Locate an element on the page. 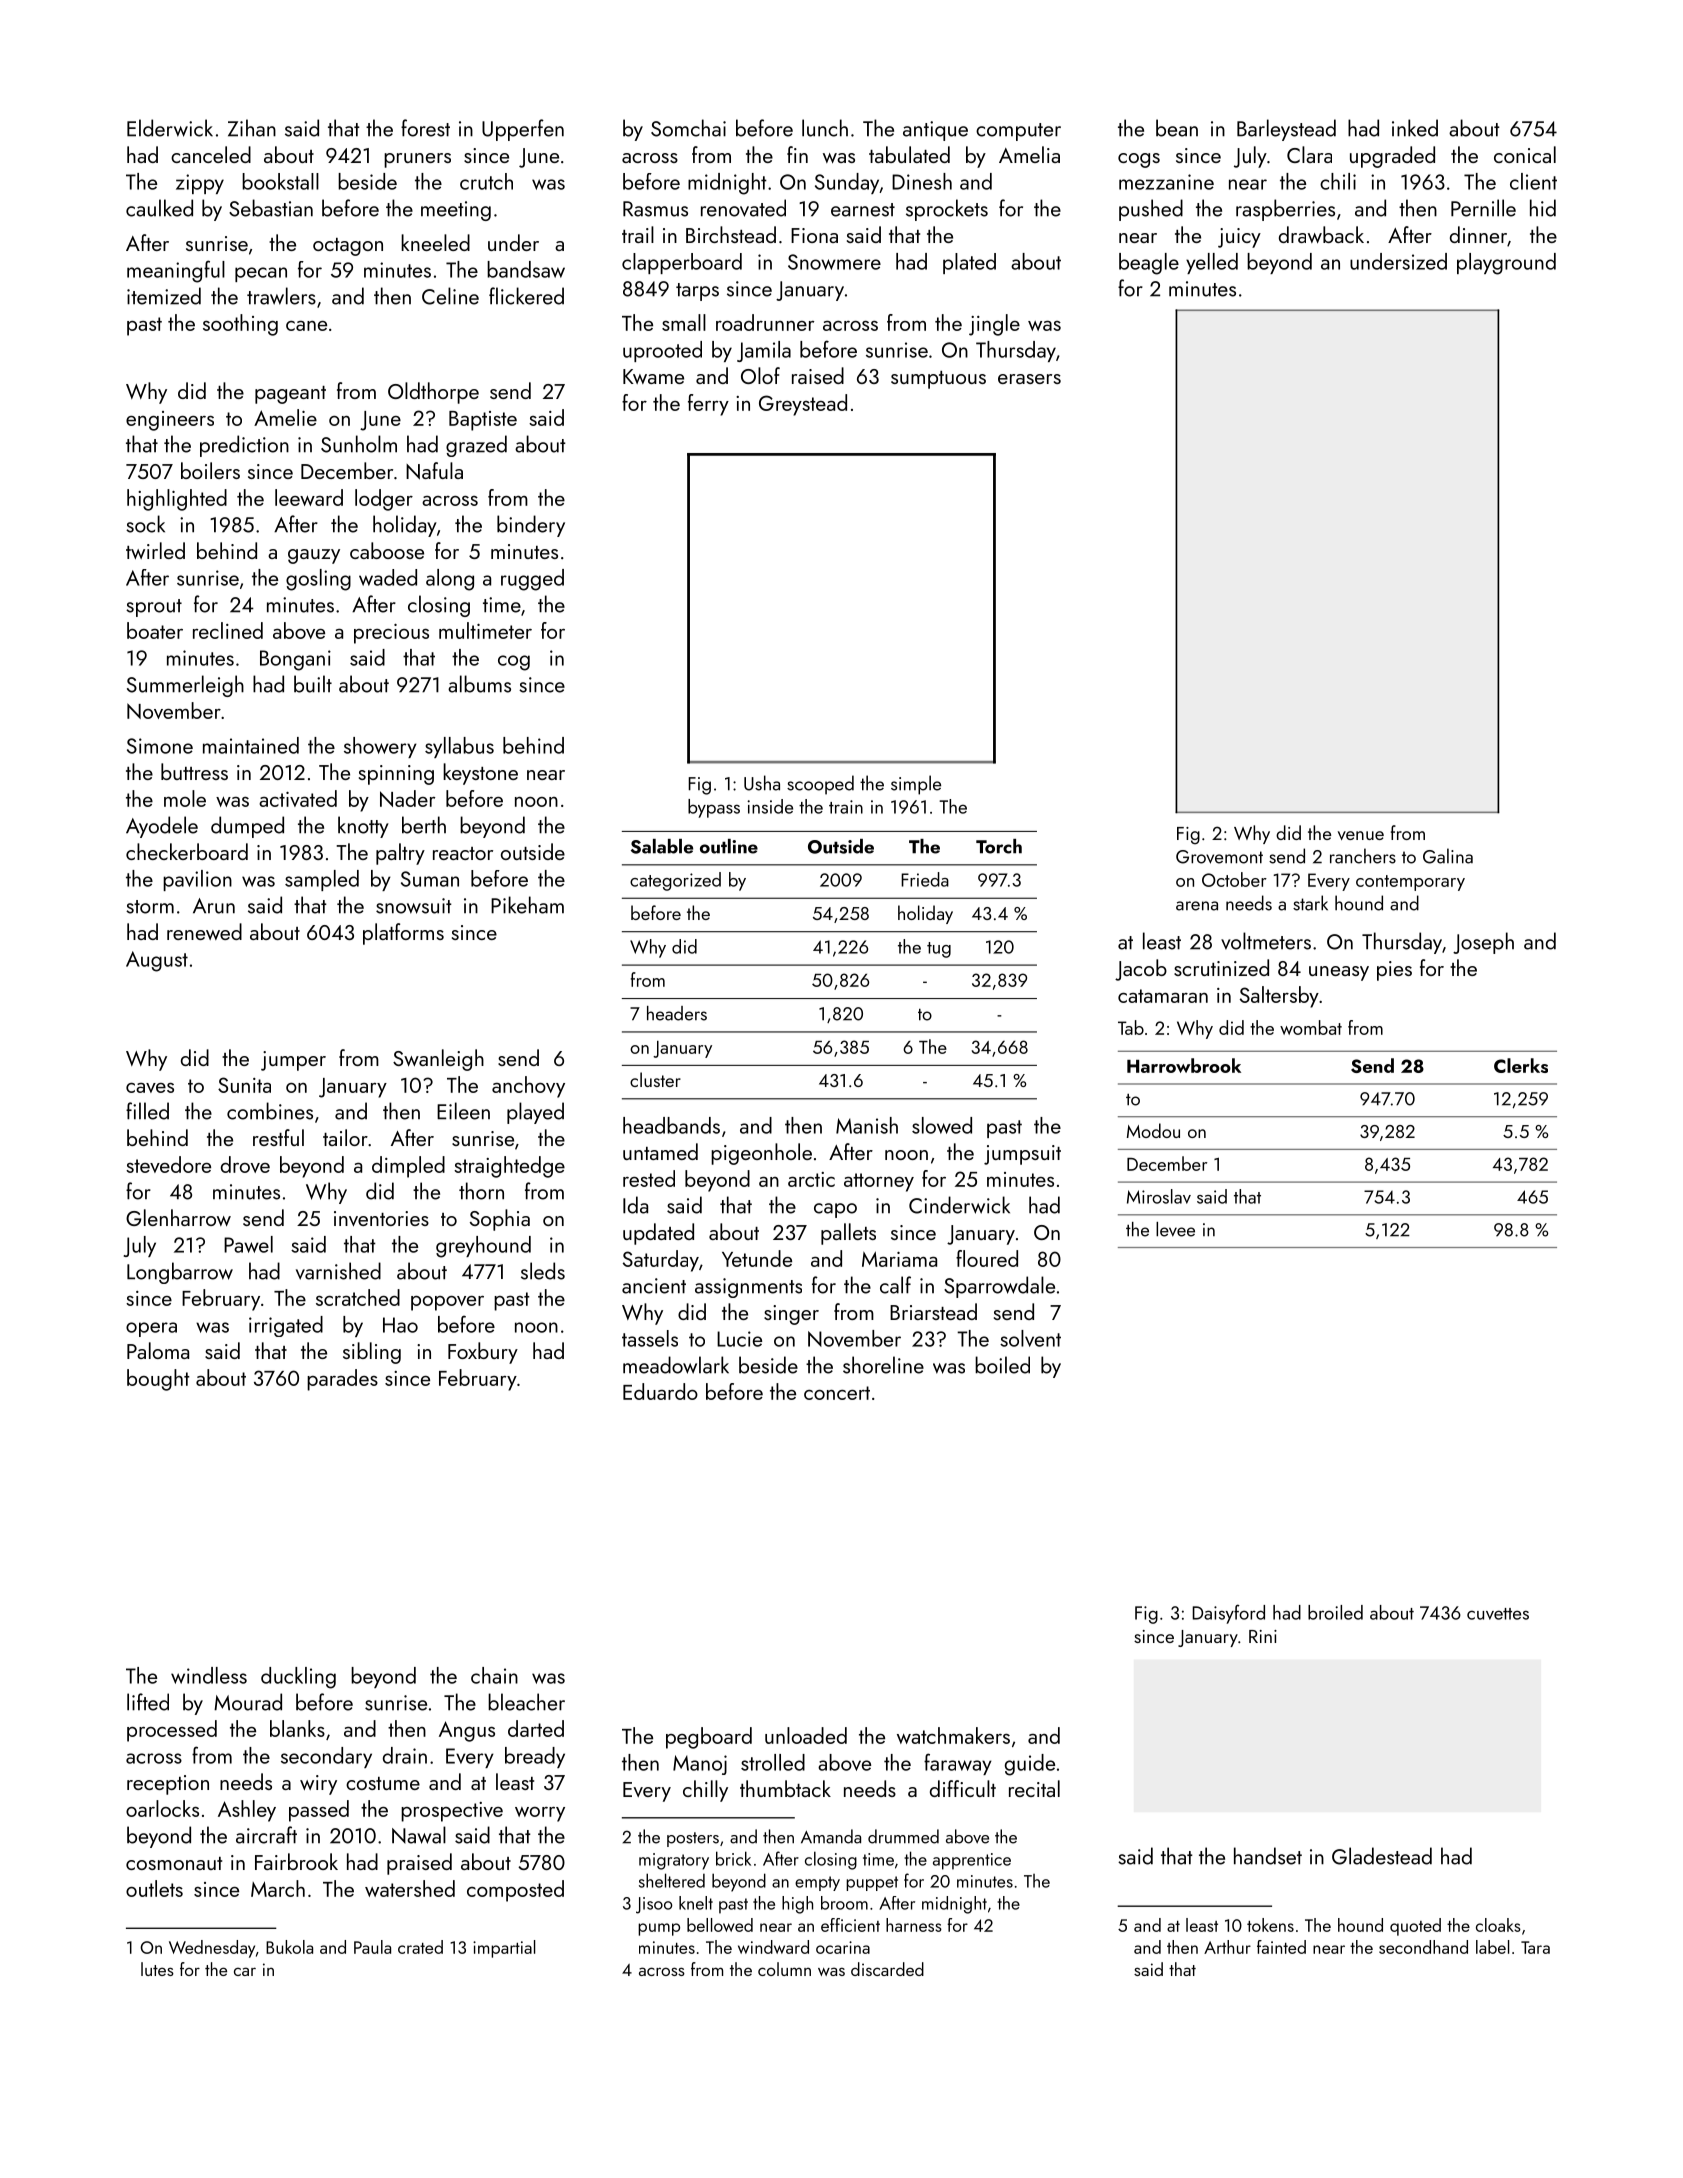 This document has width=1683, height=2178. Salable is located at coordinates (662, 846).
